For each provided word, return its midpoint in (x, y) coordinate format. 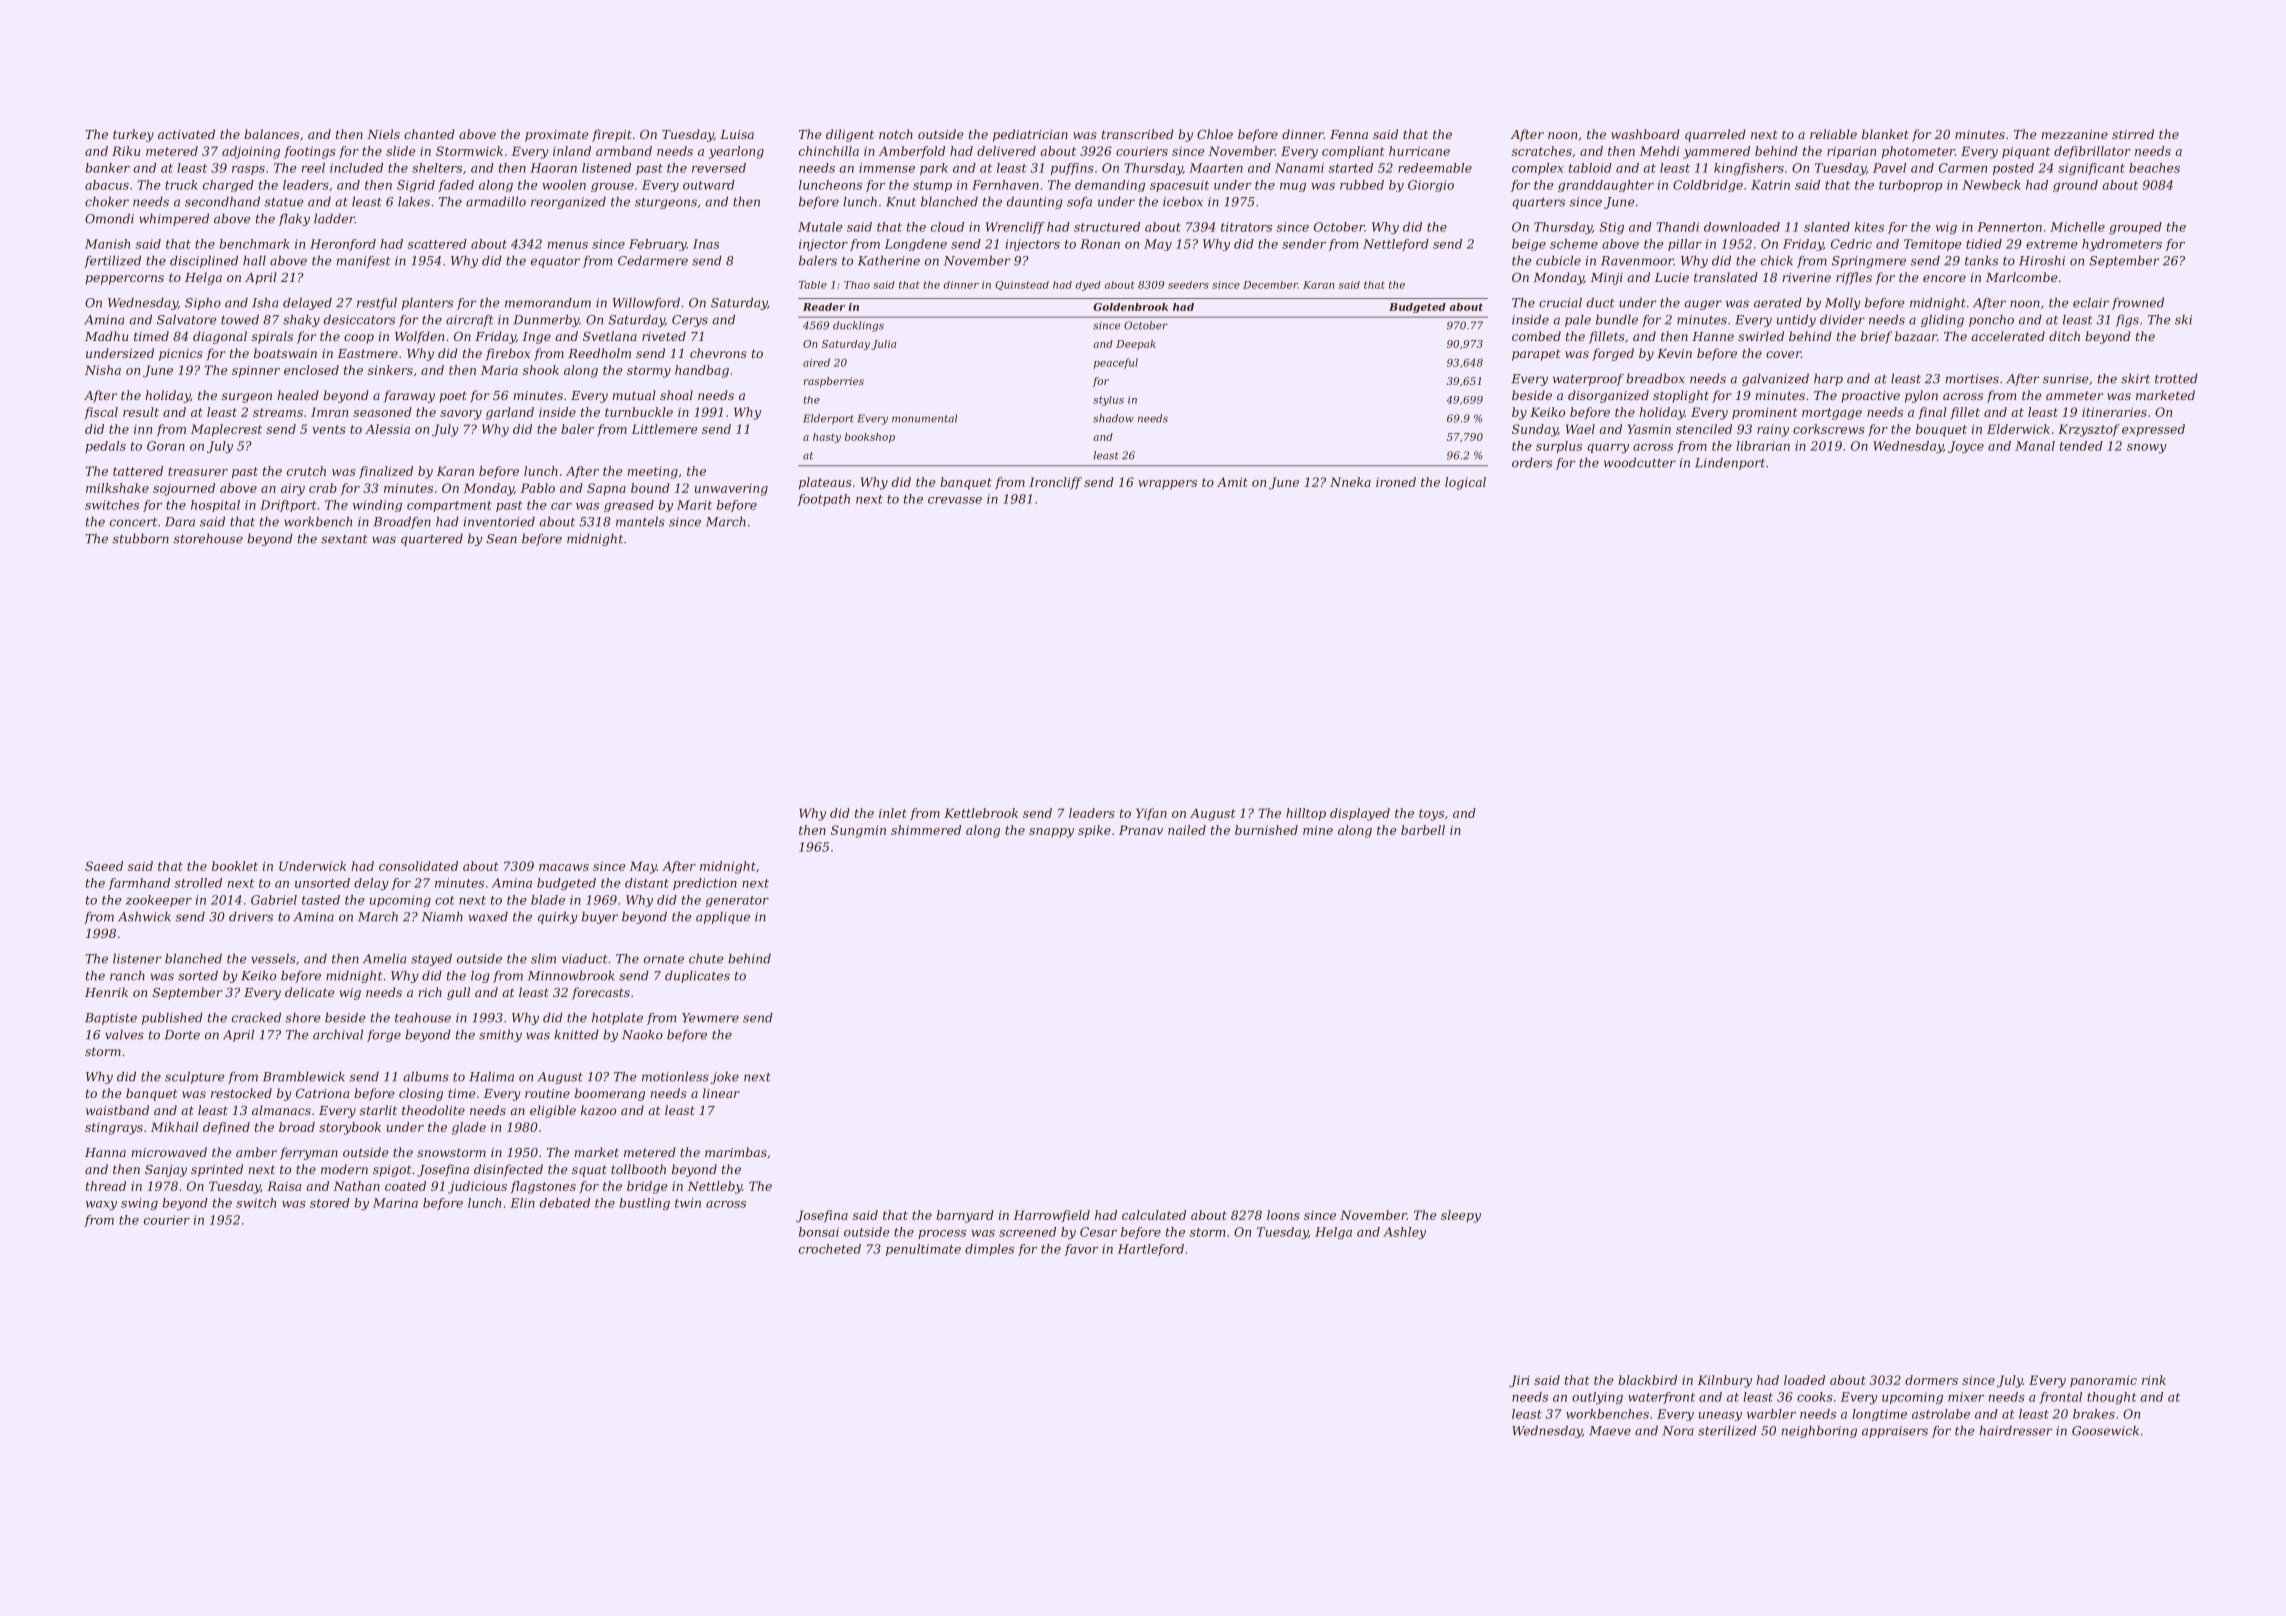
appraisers (1895, 1432)
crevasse (955, 500)
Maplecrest (226, 430)
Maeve (1610, 1431)
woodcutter (1640, 463)
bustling (644, 1204)
